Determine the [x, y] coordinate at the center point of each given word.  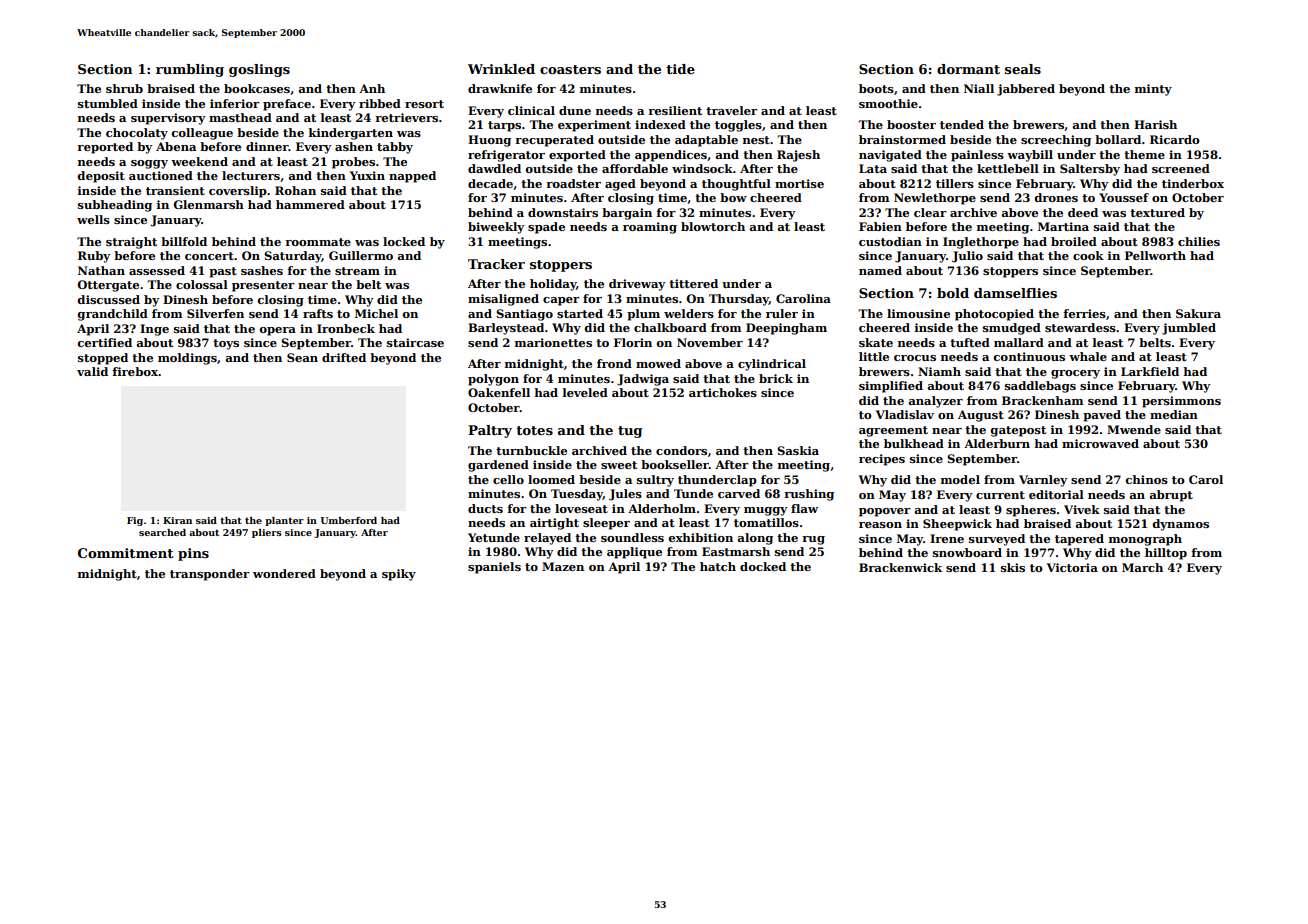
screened [1181, 168]
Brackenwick [900, 567]
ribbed [380, 103]
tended [962, 124]
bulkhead [914, 443]
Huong [489, 141]
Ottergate [108, 286]
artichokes [723, 392]
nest [756, 140]
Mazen [563, 566]
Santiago [524, 315]
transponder [210, 575]
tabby [395, 148]
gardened [498, 466]
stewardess [1080, 327]
